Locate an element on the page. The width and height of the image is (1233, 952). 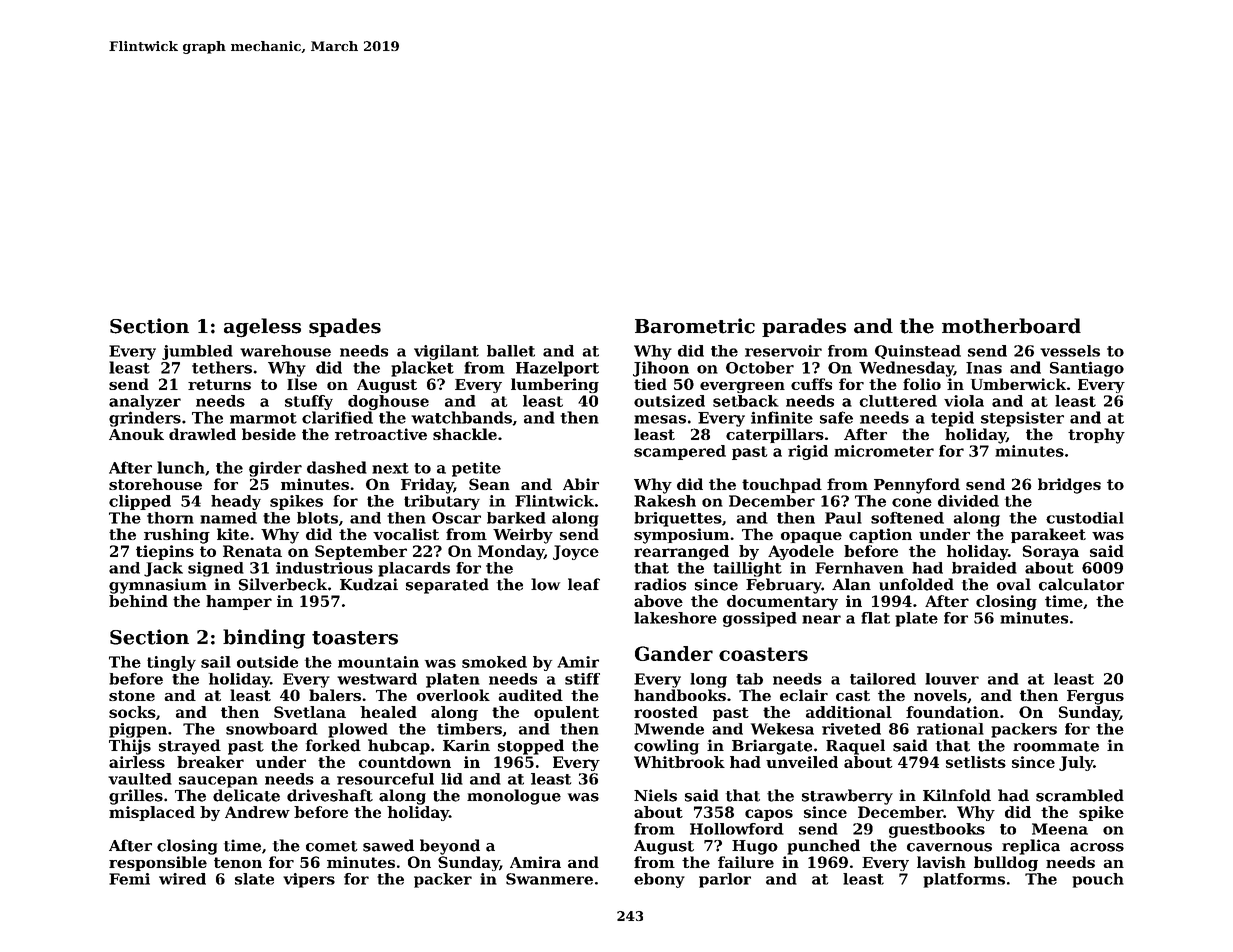
oval is located at coordinates (1014, 584).
